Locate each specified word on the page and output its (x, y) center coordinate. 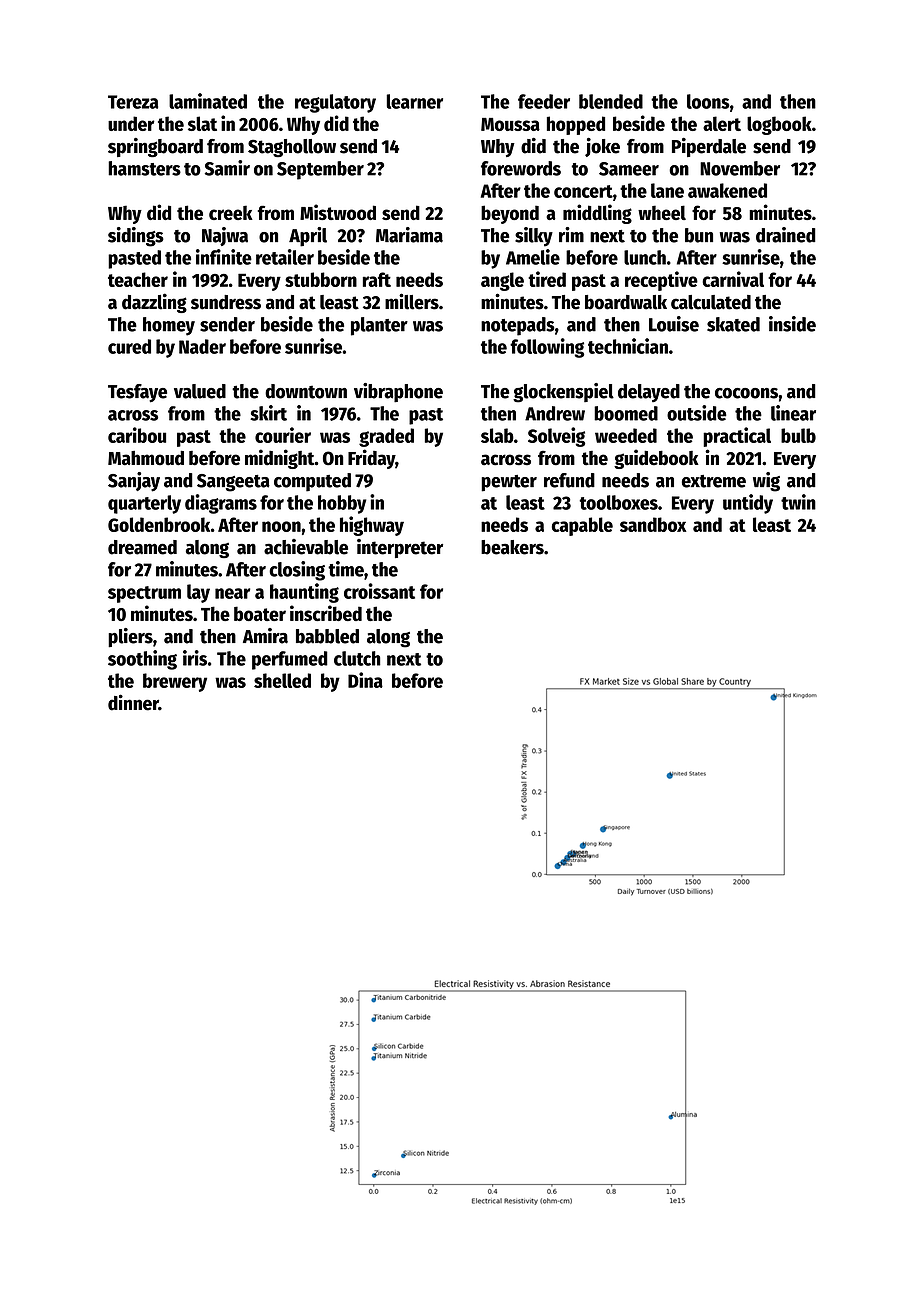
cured (129, 346)
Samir (227, 168)
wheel (662, 212)
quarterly (144, 504)
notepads (518, 326)
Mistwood (338, 212)
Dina (365, 680)
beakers (512, 547)
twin (798, 502)
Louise (674, 324)
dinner (133, 702)
